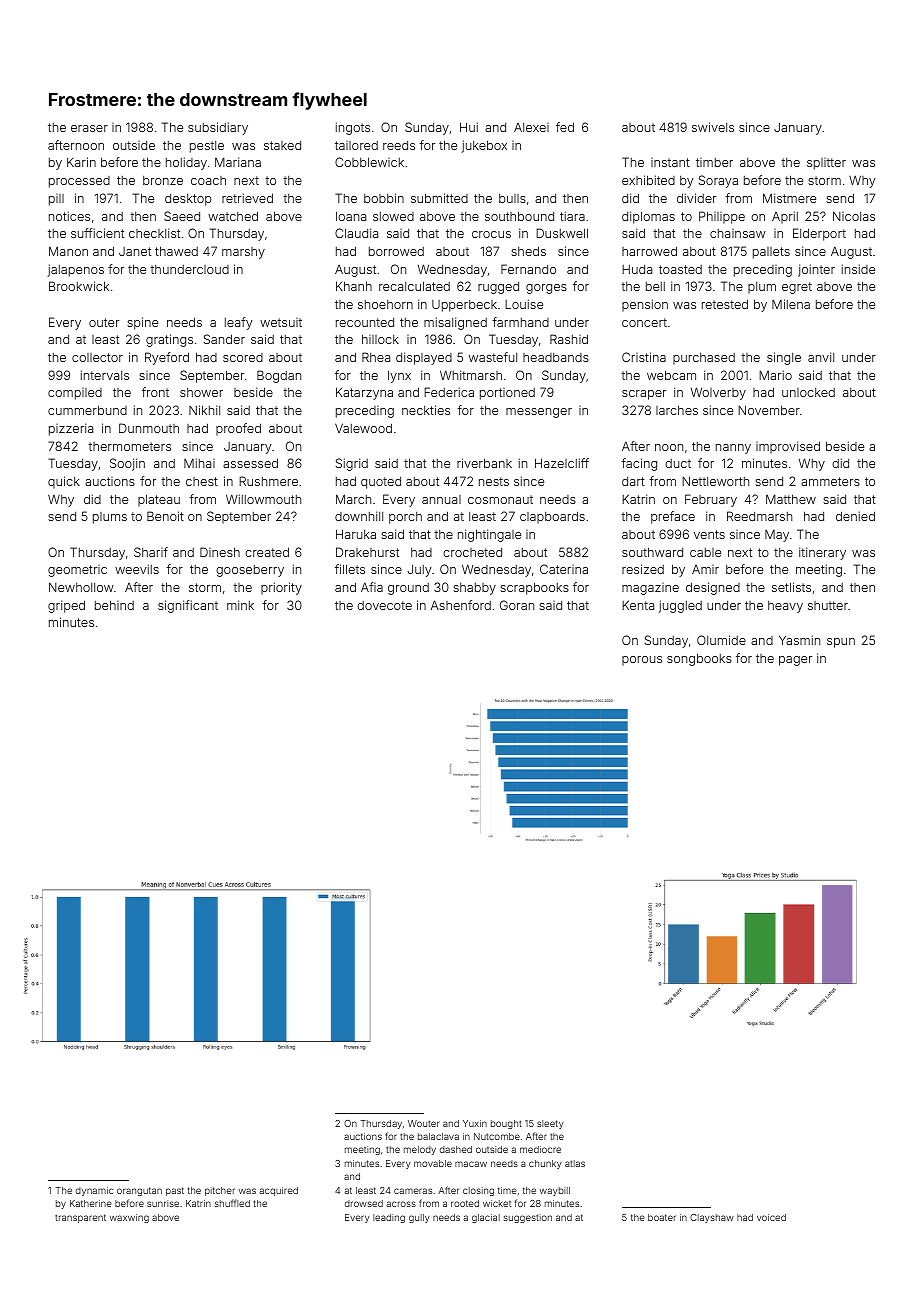  Describe the element at coordinates (738, 233) in the image. I see `chainsaw` at that location.
